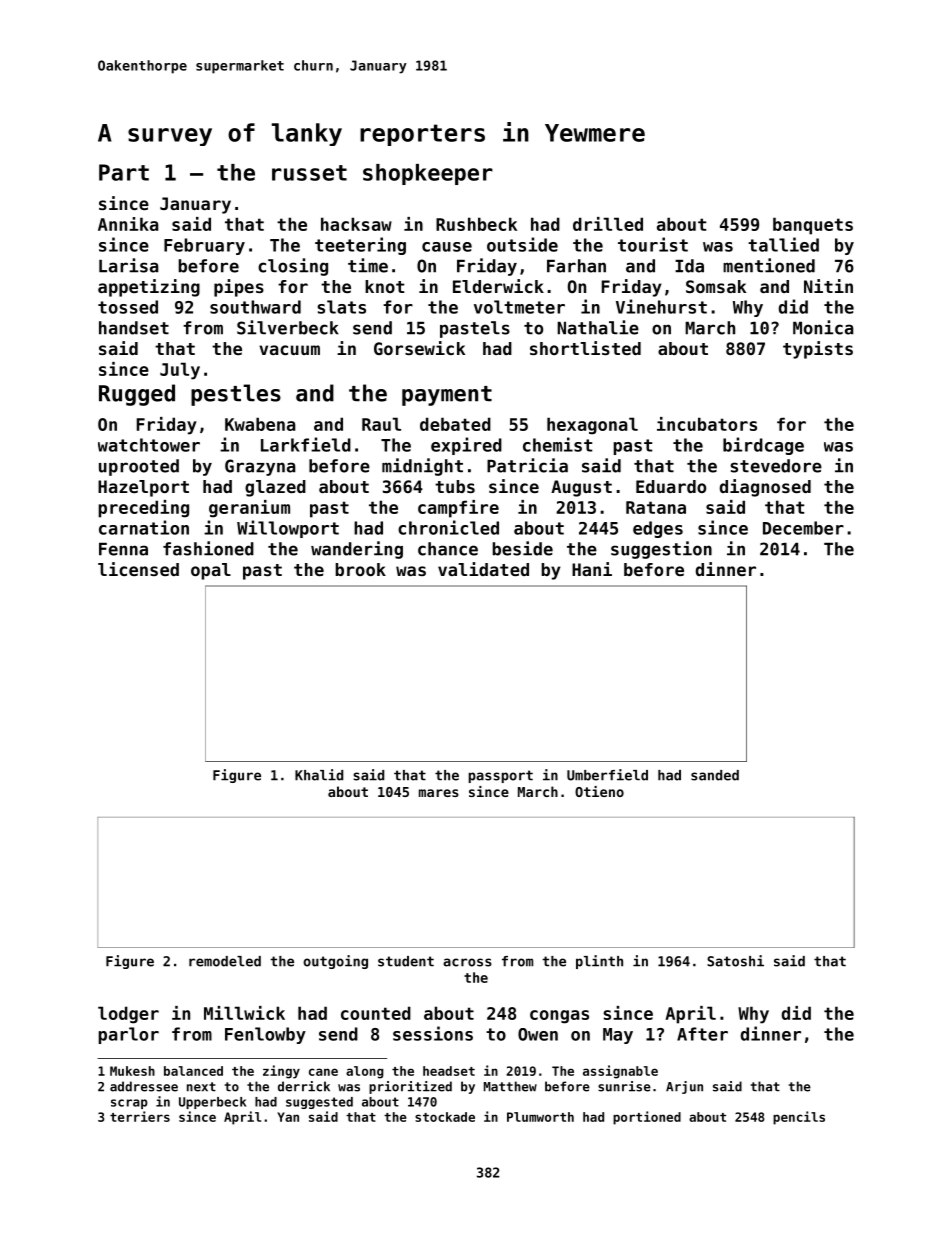 This screenshot has height=1233, width=952. Describe the element at coordinates (661, 550) in the screenshot. I see `suggestion` at that location.
